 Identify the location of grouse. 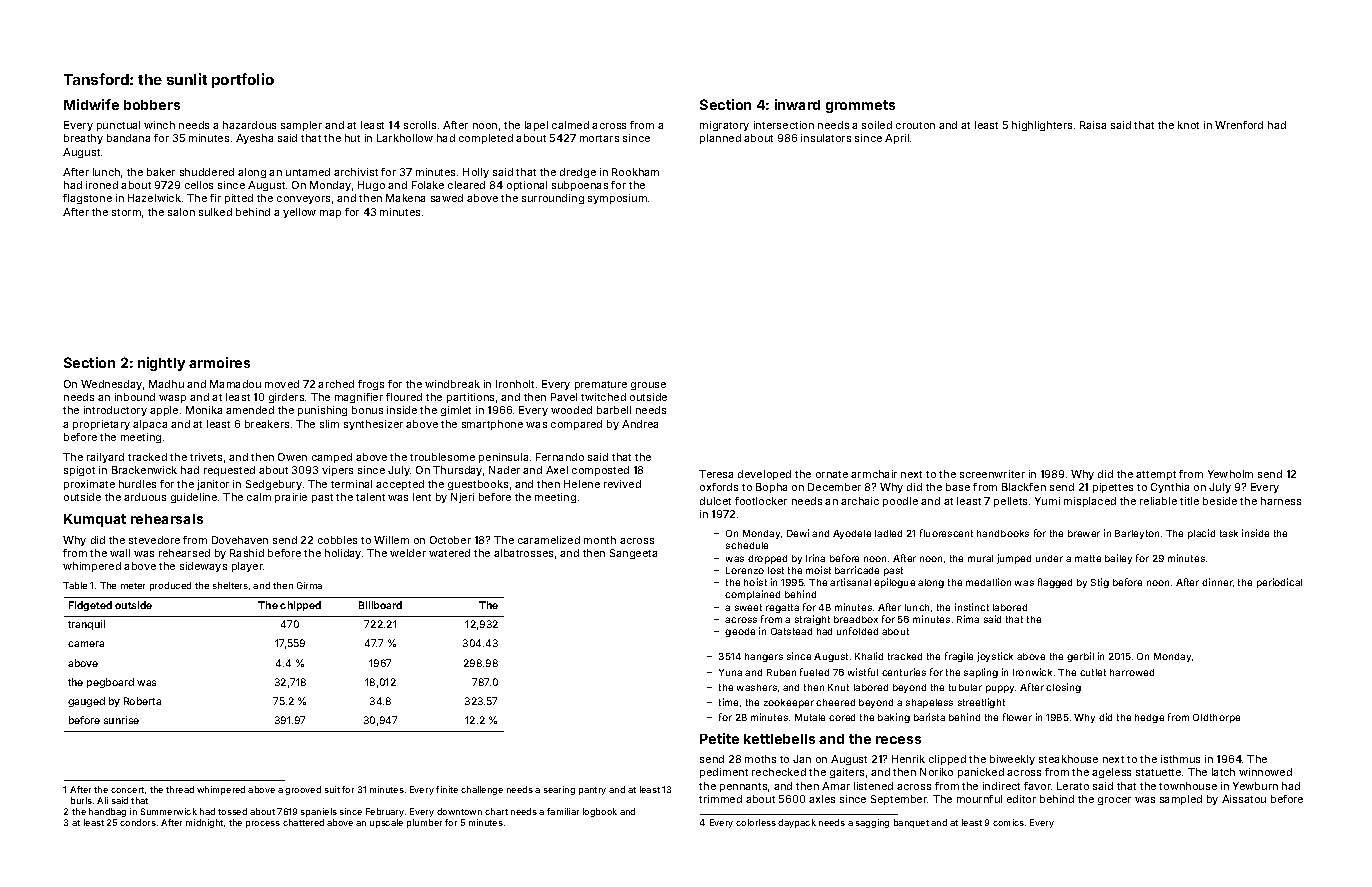
(648, 386).
